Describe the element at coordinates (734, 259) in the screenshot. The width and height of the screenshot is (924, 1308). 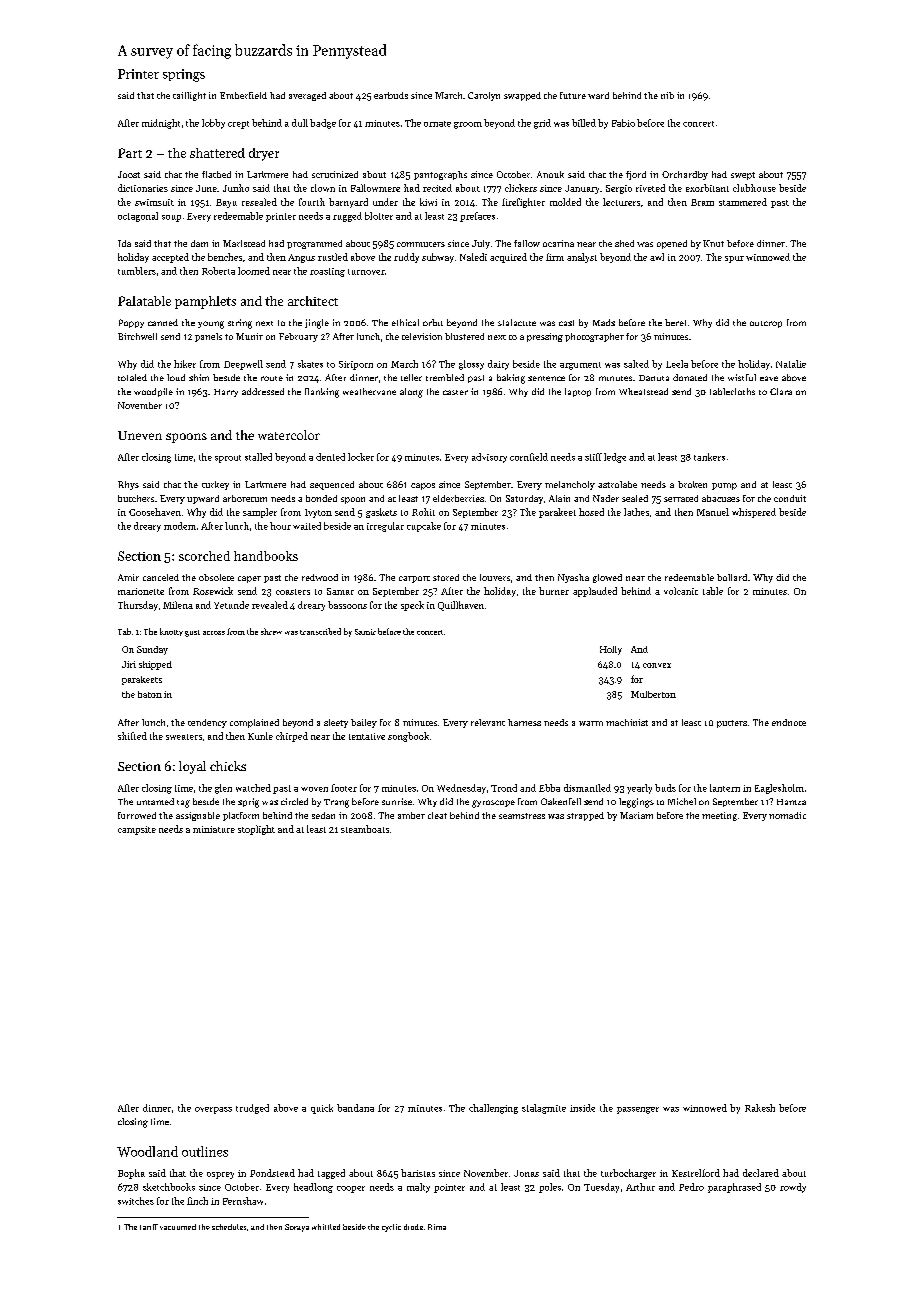
I see `spur` at that location.
